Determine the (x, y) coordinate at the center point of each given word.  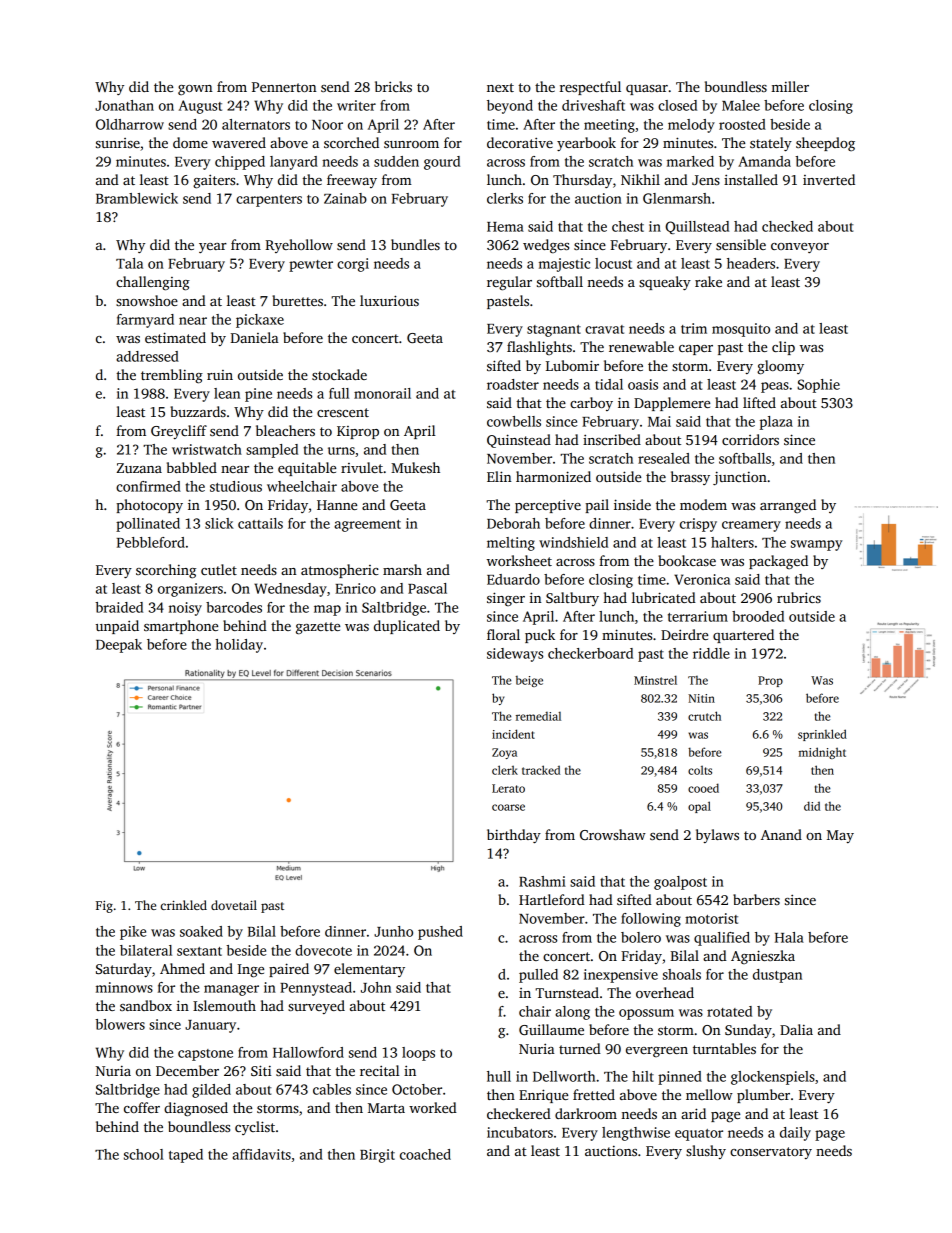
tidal (609, 384)
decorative (520, 142)
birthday (514, 836)
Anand (781, 834)
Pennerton (284, 87)
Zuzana (139, 468)
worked (433, 1107)
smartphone (181, 627)
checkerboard (590, 653)
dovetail (234, 905)
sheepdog (825, 144)
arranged (788, 506)
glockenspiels (773, 1078)
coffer (142, 1107)
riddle (711, 653)
